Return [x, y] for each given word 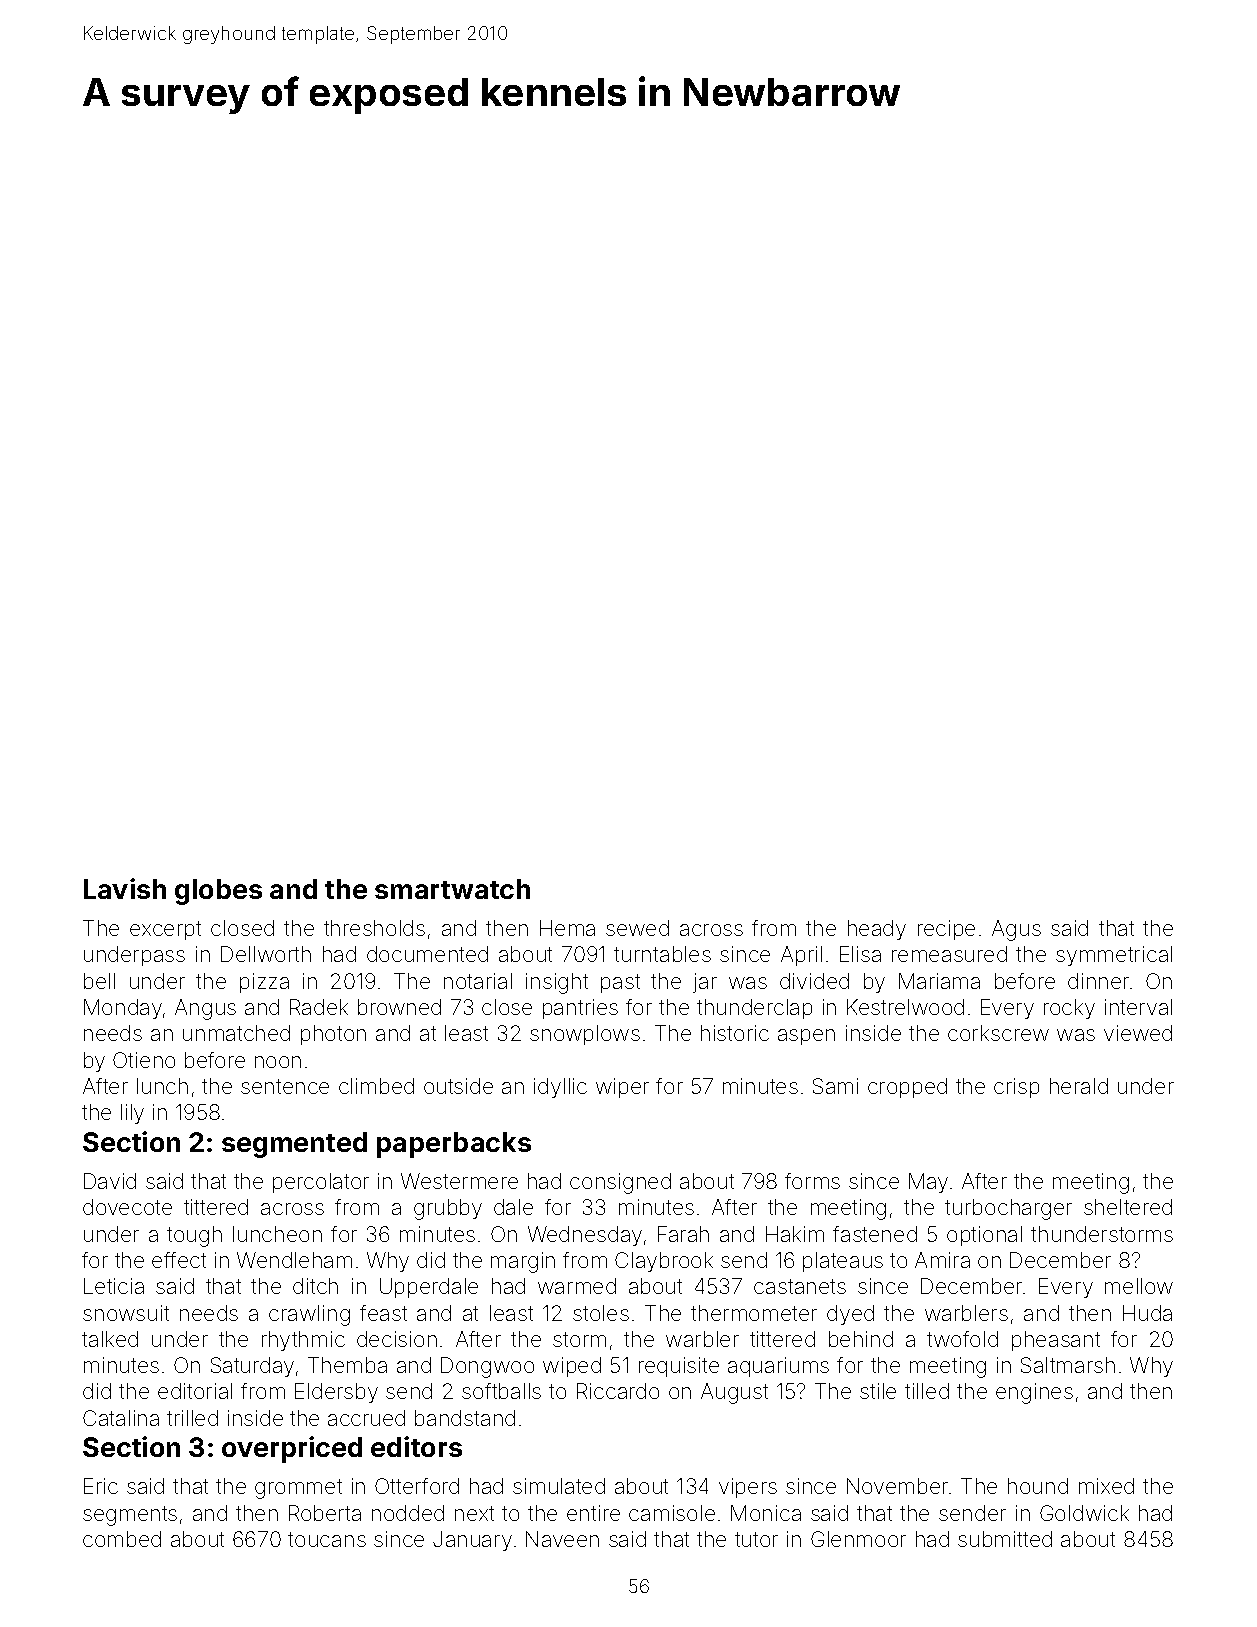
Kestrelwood [905, 1007]
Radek [319, 1007]
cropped [907, 1088]
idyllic [560, 1088]
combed [122, 1539]
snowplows [585, 1035]
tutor [756, 1539]
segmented [294, 1145]
